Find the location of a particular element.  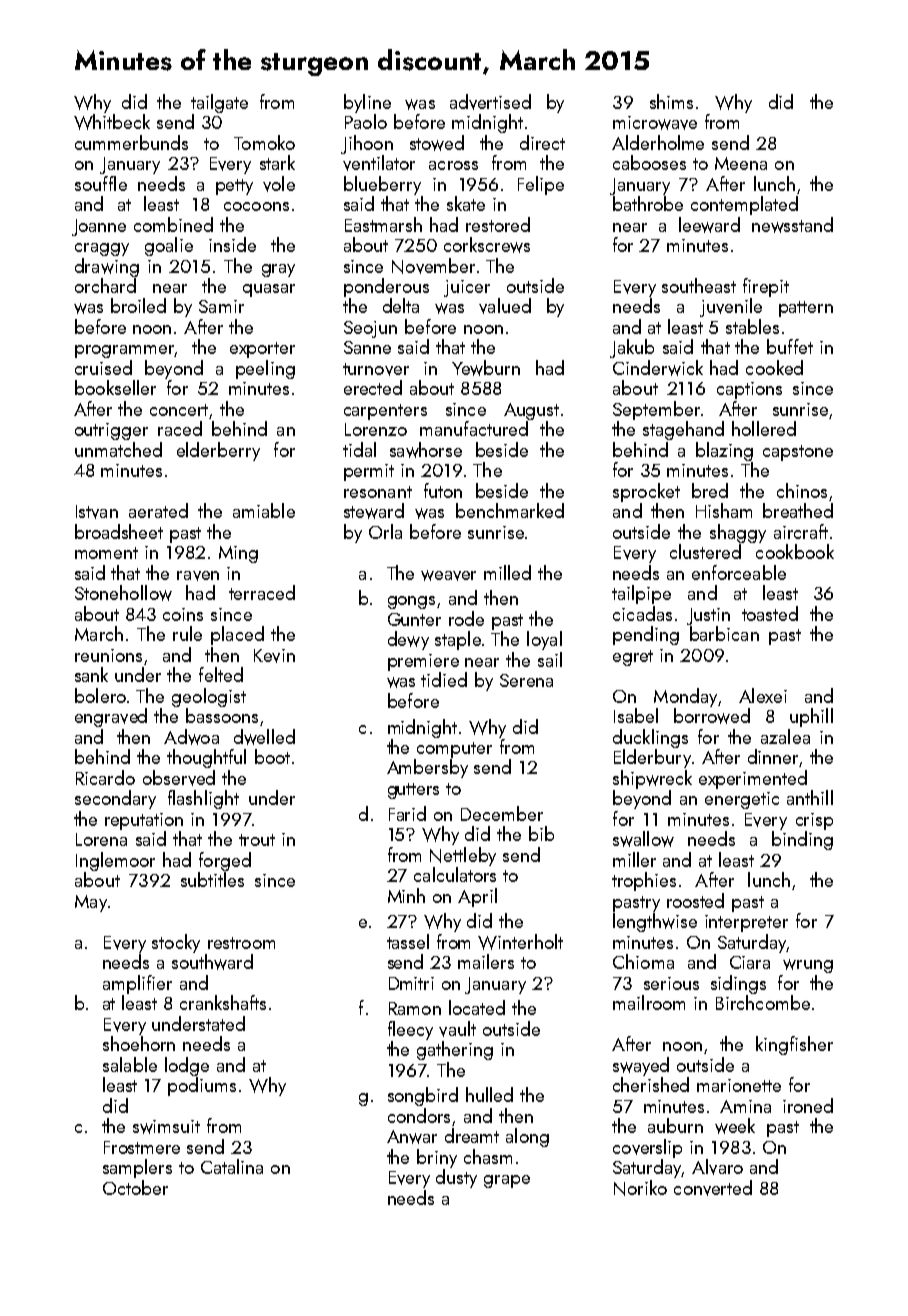

Catalina is located at coordinates (232, 1166).
